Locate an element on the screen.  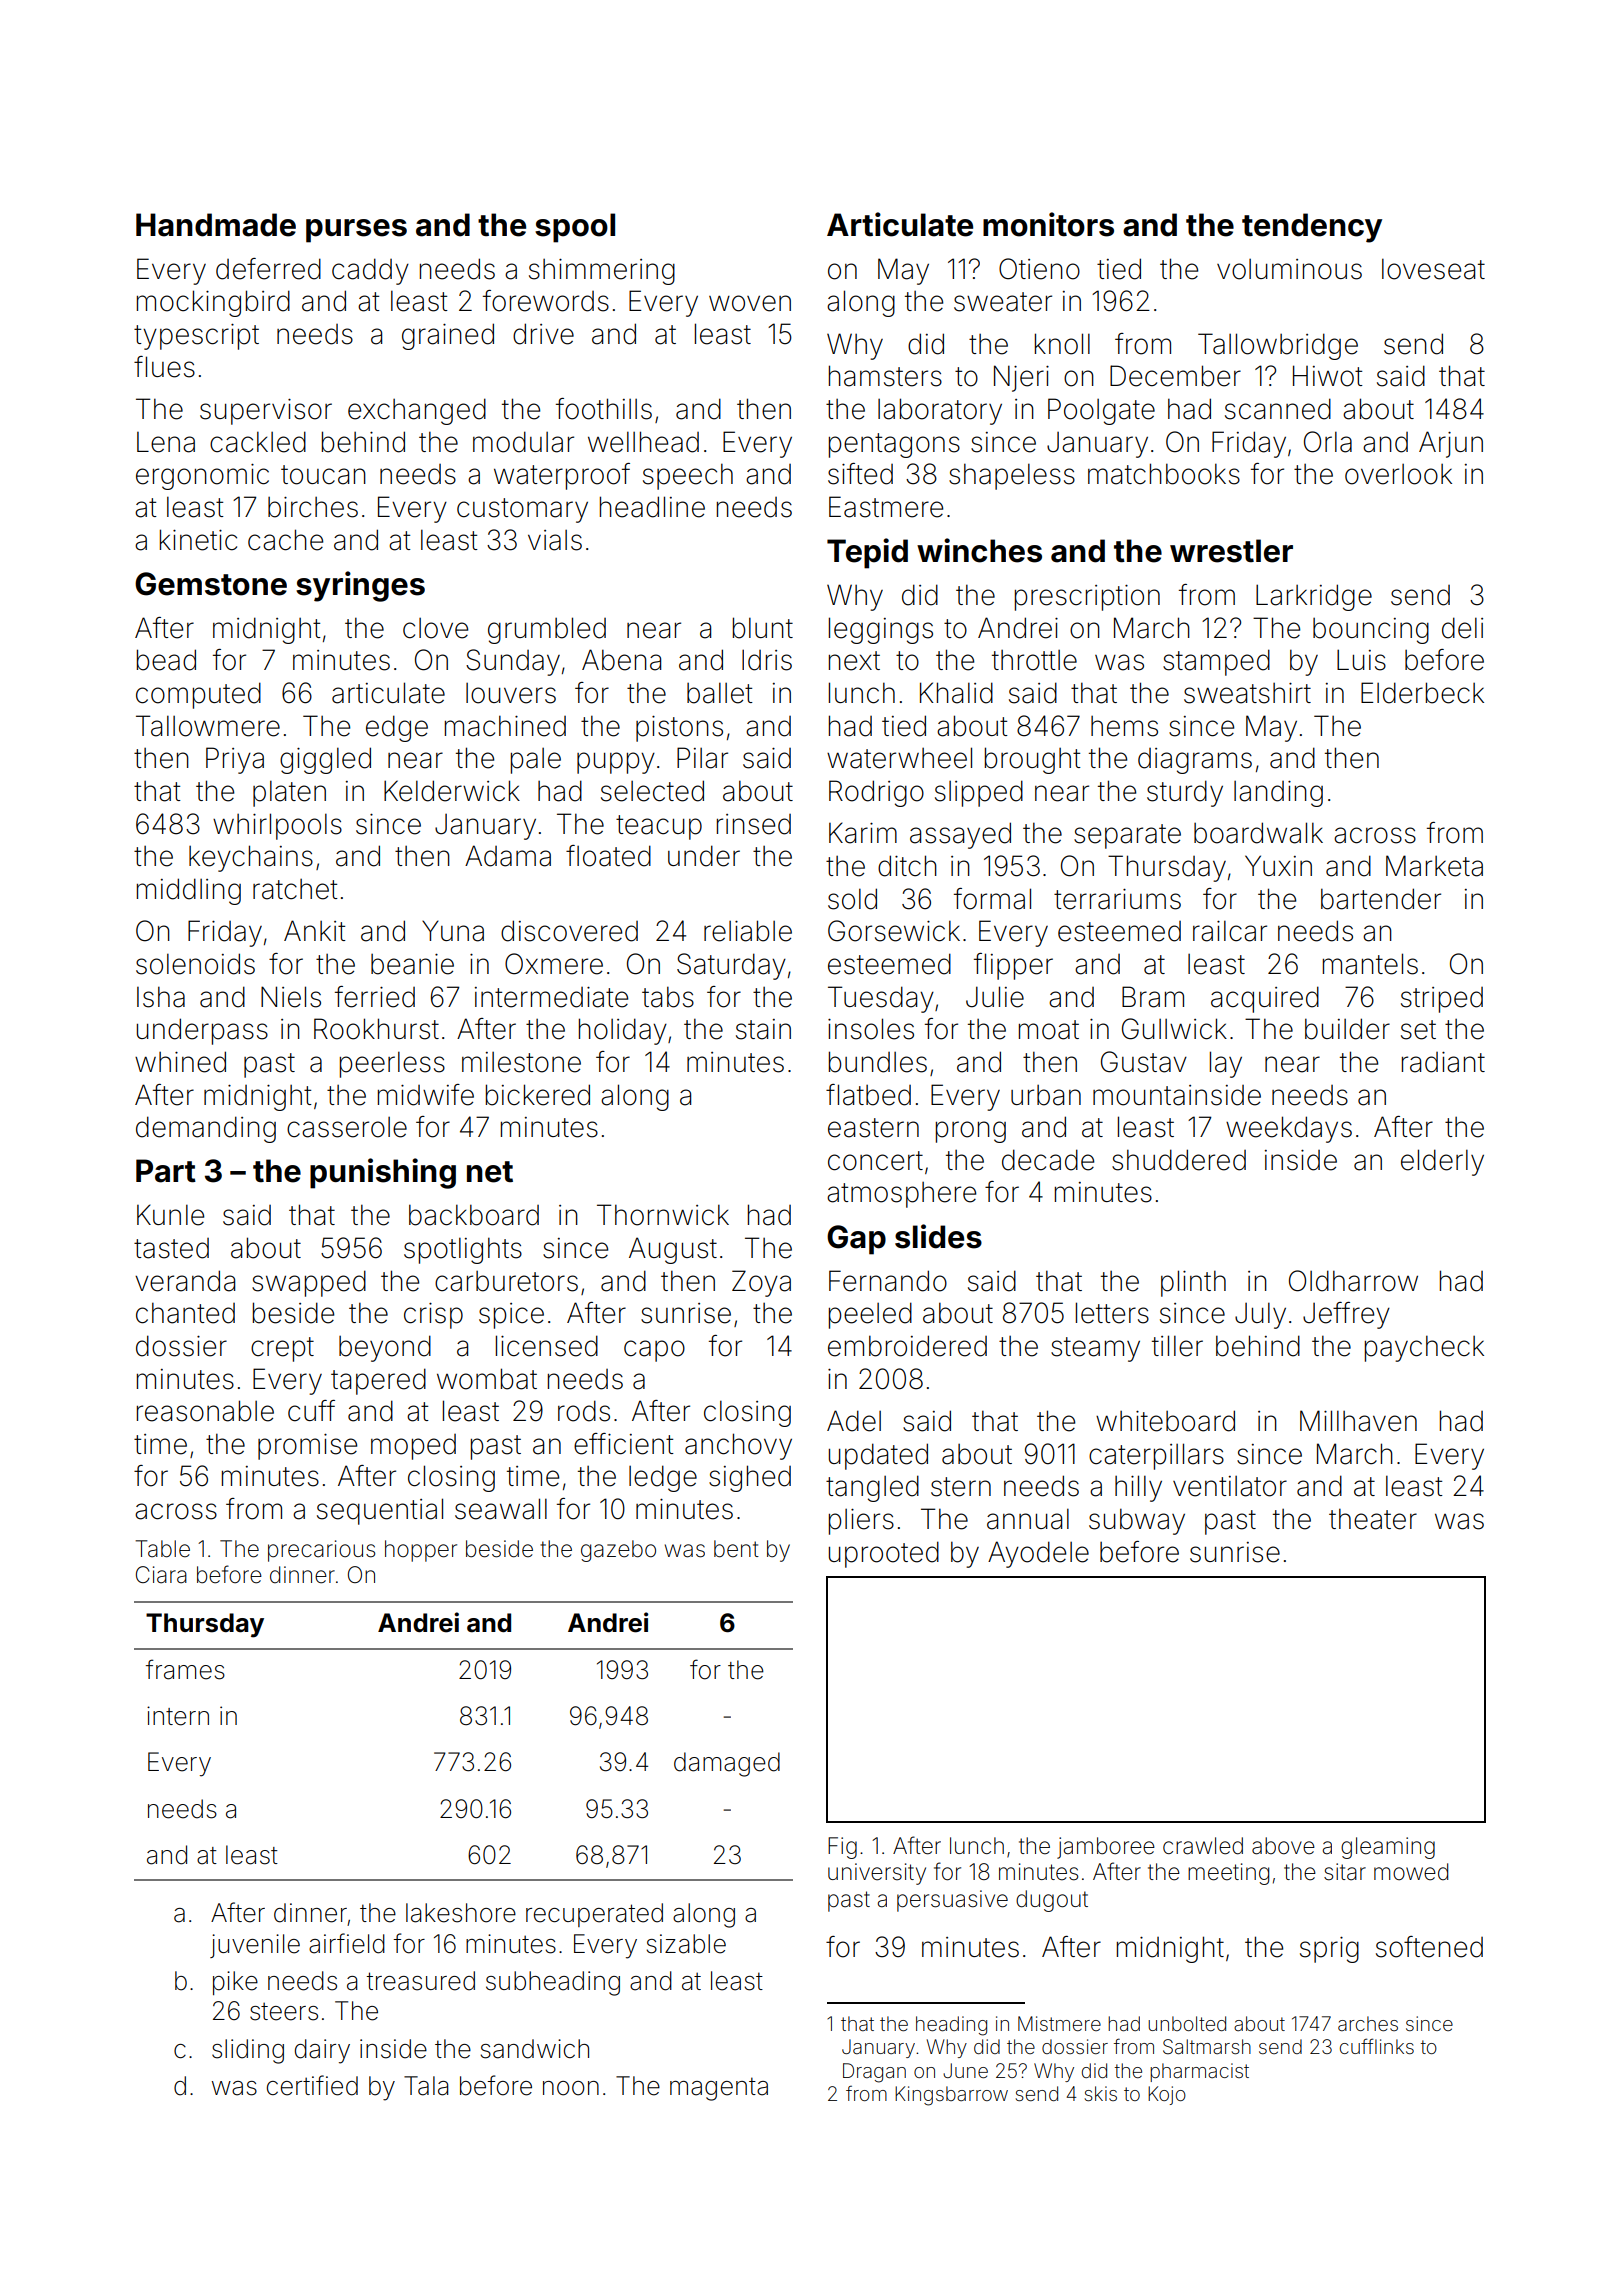
Handmade is located at coordinates (216, 225).
